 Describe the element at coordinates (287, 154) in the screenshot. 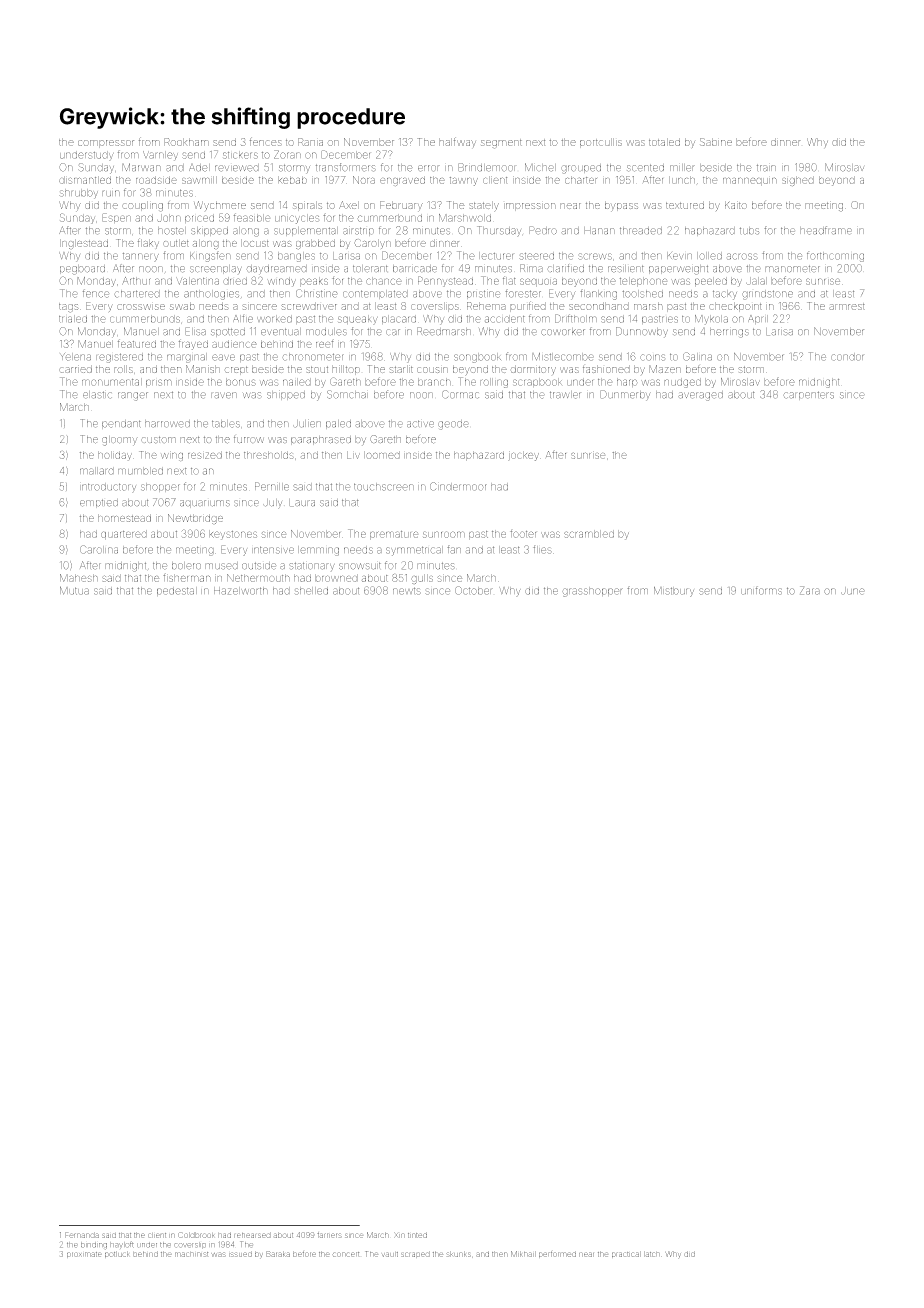

I see `Zoran` at that location.
